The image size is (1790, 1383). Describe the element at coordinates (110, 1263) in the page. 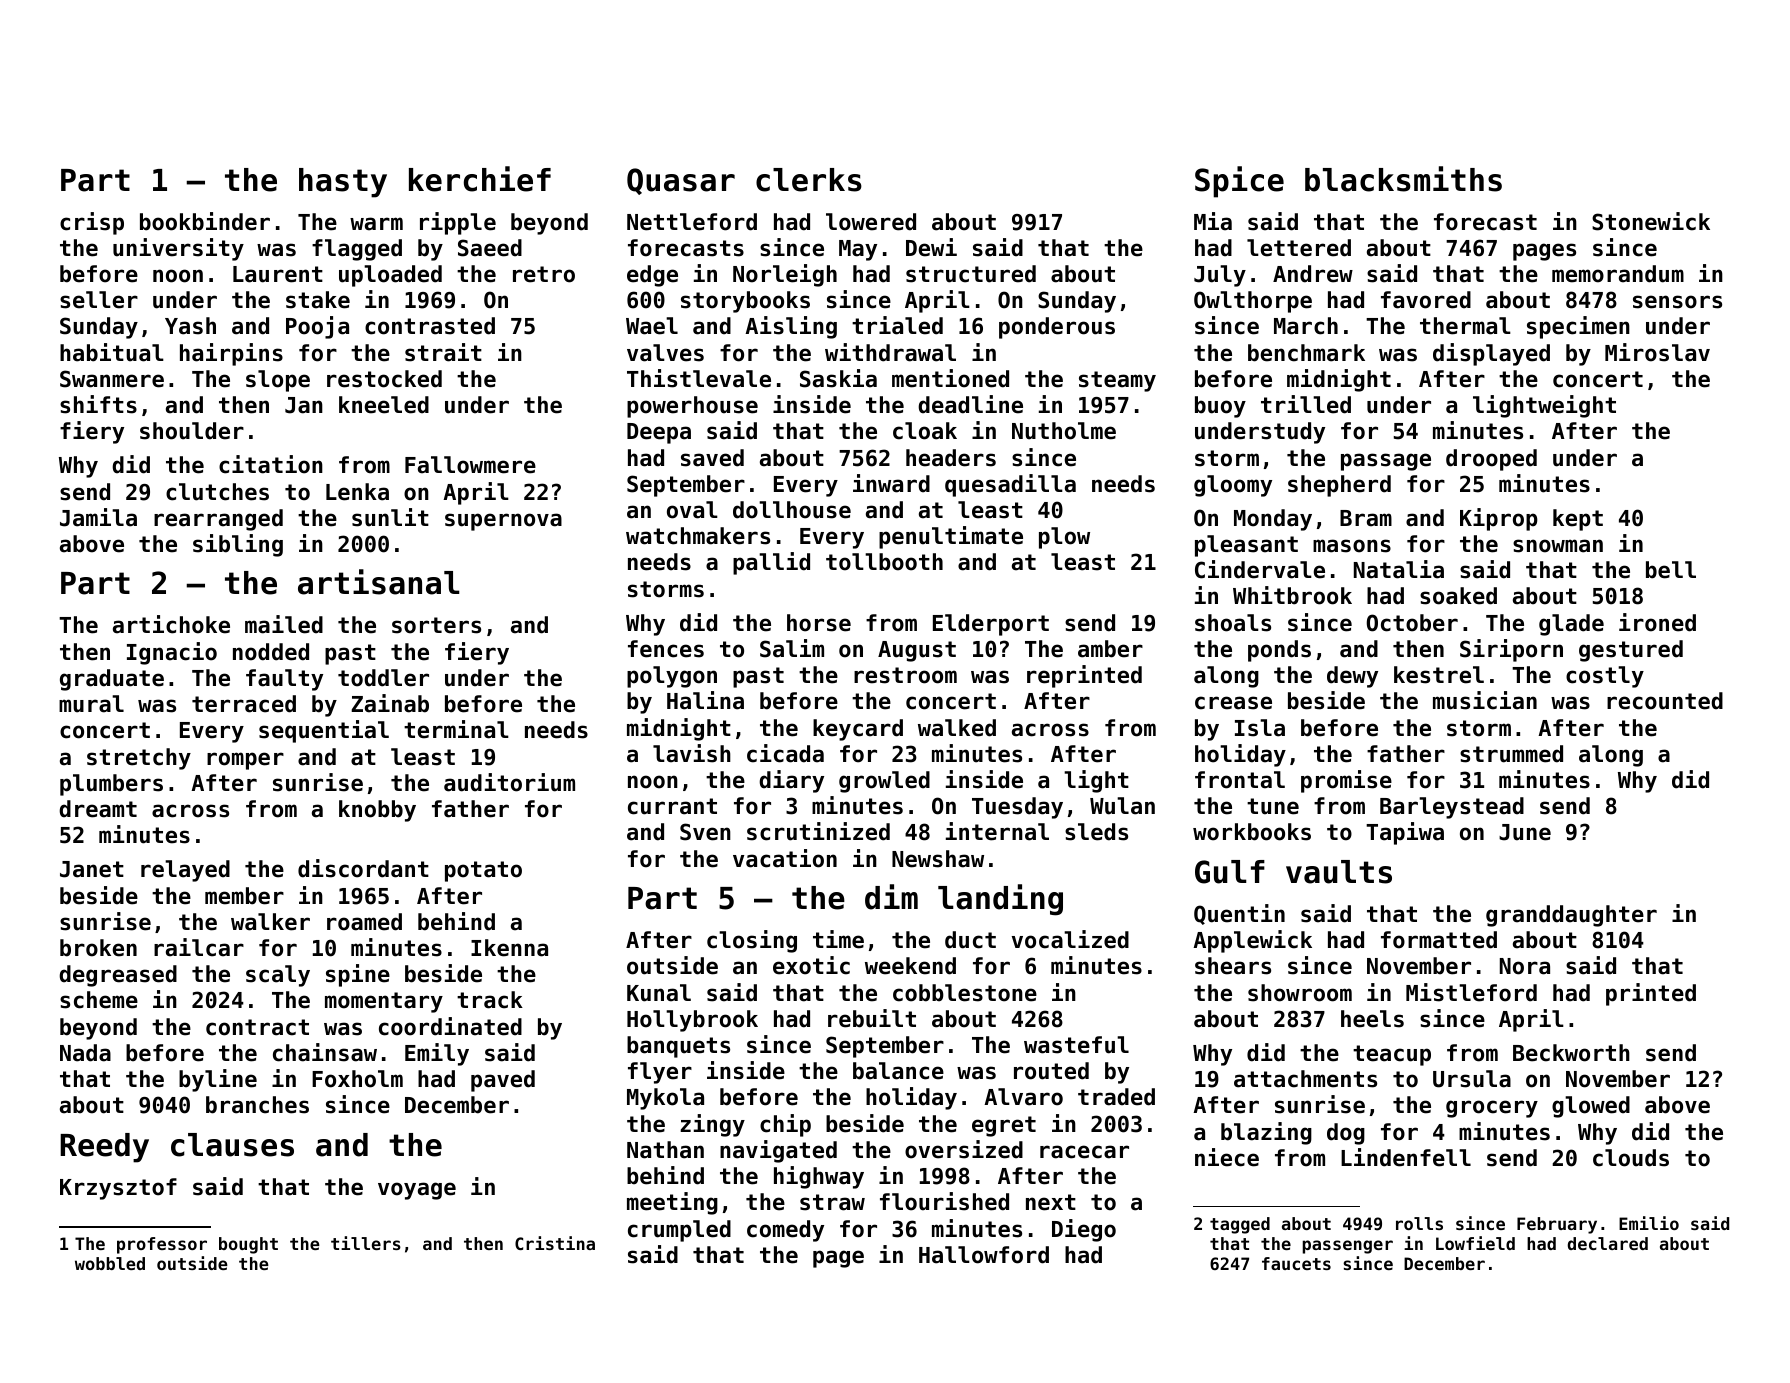

I see `wobbled` at that location.
